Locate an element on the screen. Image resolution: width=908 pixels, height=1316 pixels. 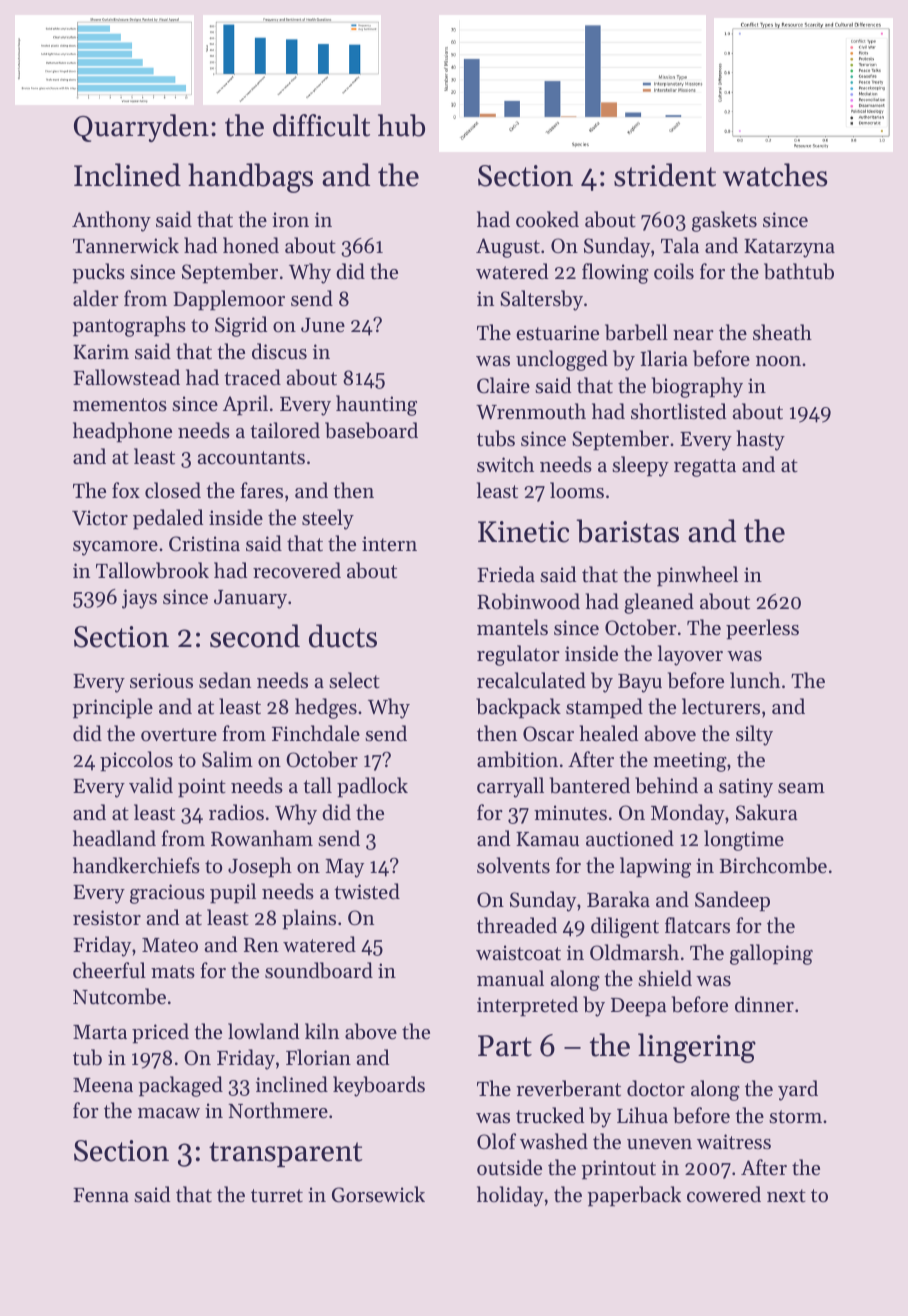
padlock is located at coordinates (372, 787).
